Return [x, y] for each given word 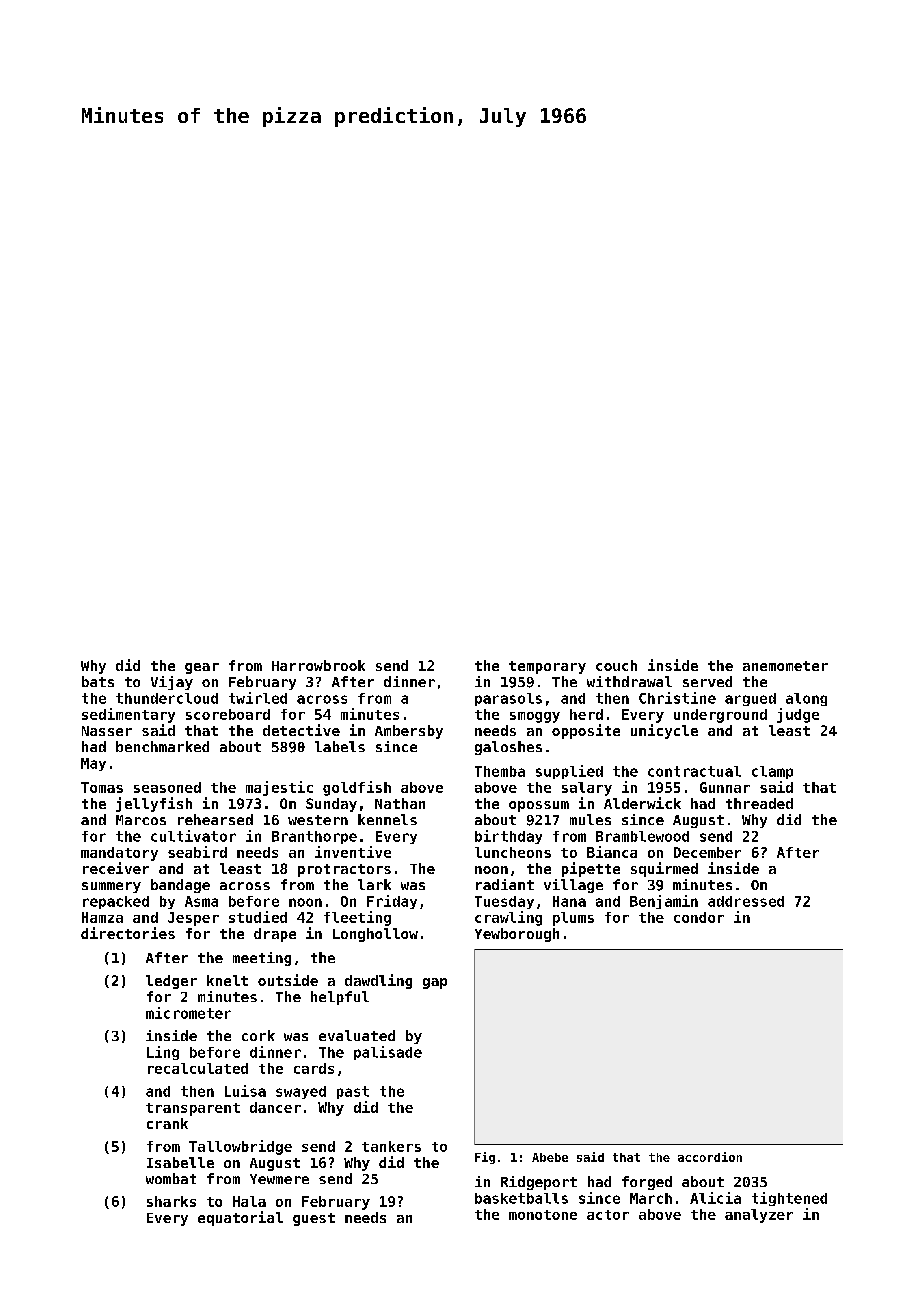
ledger [171, 982]
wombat [171, 1178]
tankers [391, 1146]
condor [699, 917]
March [651, 1198]
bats [98, 681]
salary [587, 789]
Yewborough [517, 935]
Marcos [141, 820]
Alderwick [642, 803]
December [707, 852]
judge [798, 715]
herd [586, 714]
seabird [197, 852]
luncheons [513, 852]
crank [167, 1123]
